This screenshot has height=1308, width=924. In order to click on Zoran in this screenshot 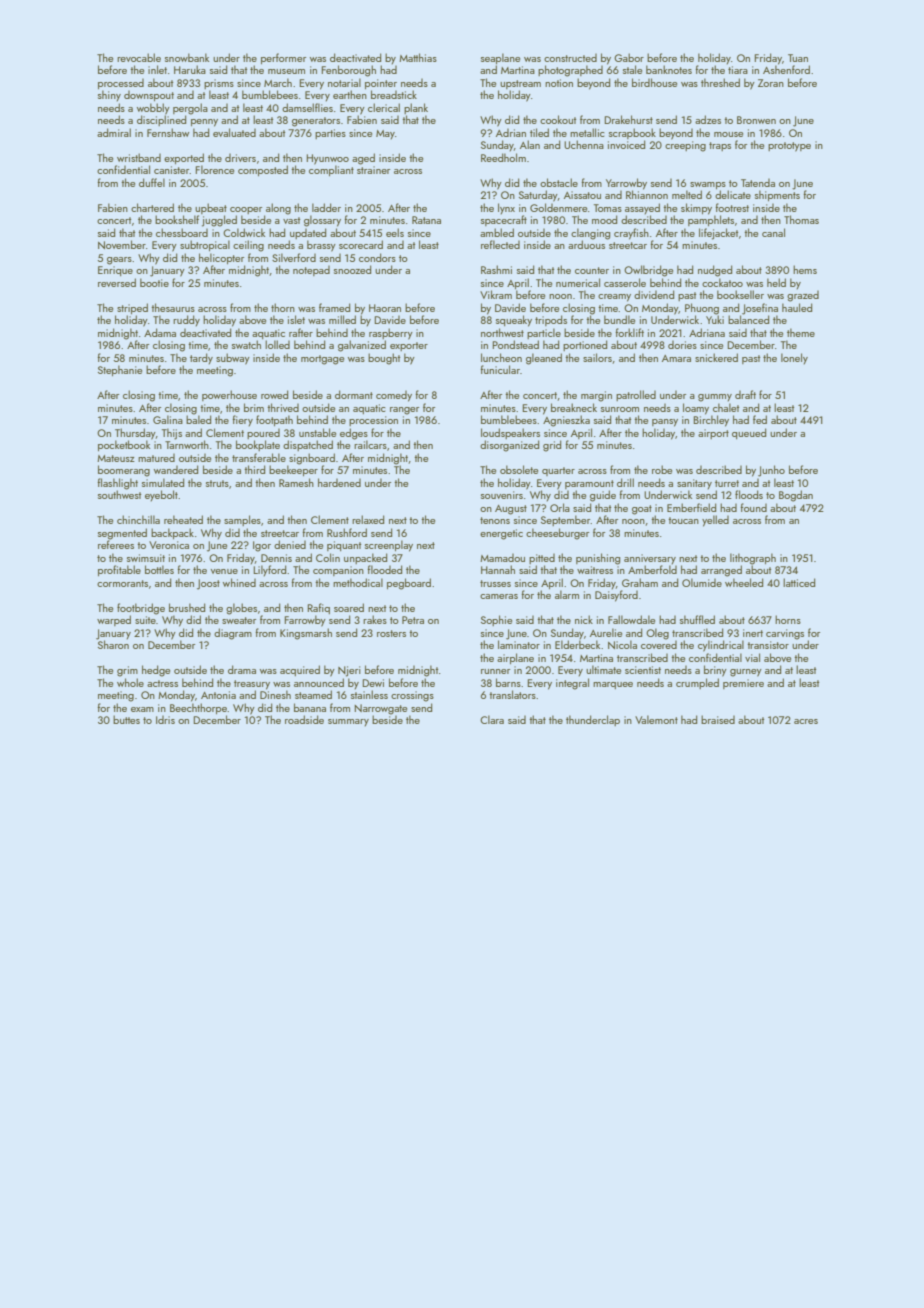, I will do `click(771, 83)`.
